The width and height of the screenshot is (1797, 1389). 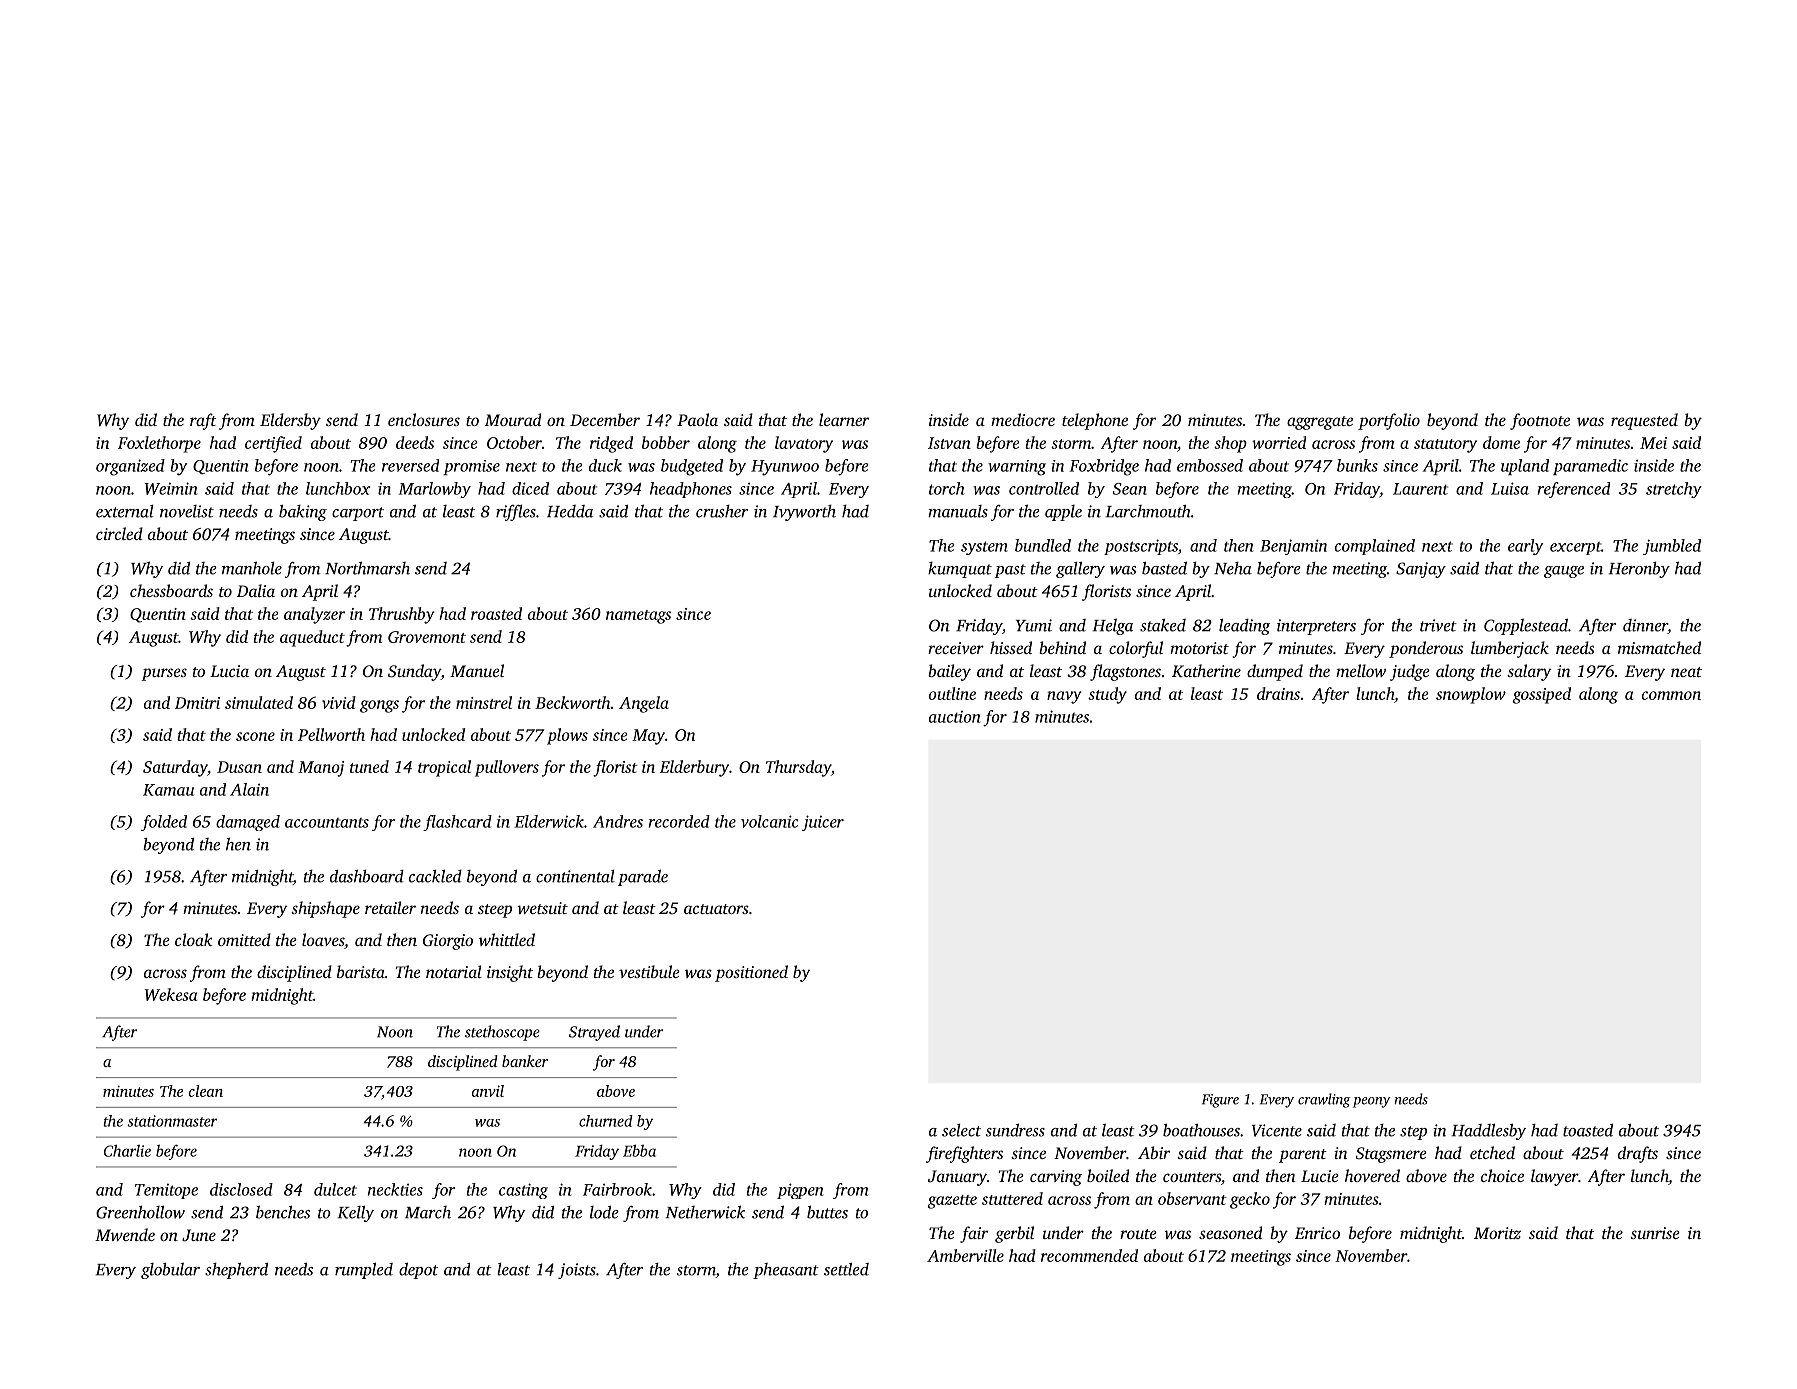 What do you see at coordinates (127, 1150) in the screenshot?
I see `Charlie` at bounding box center [127, 1150].
